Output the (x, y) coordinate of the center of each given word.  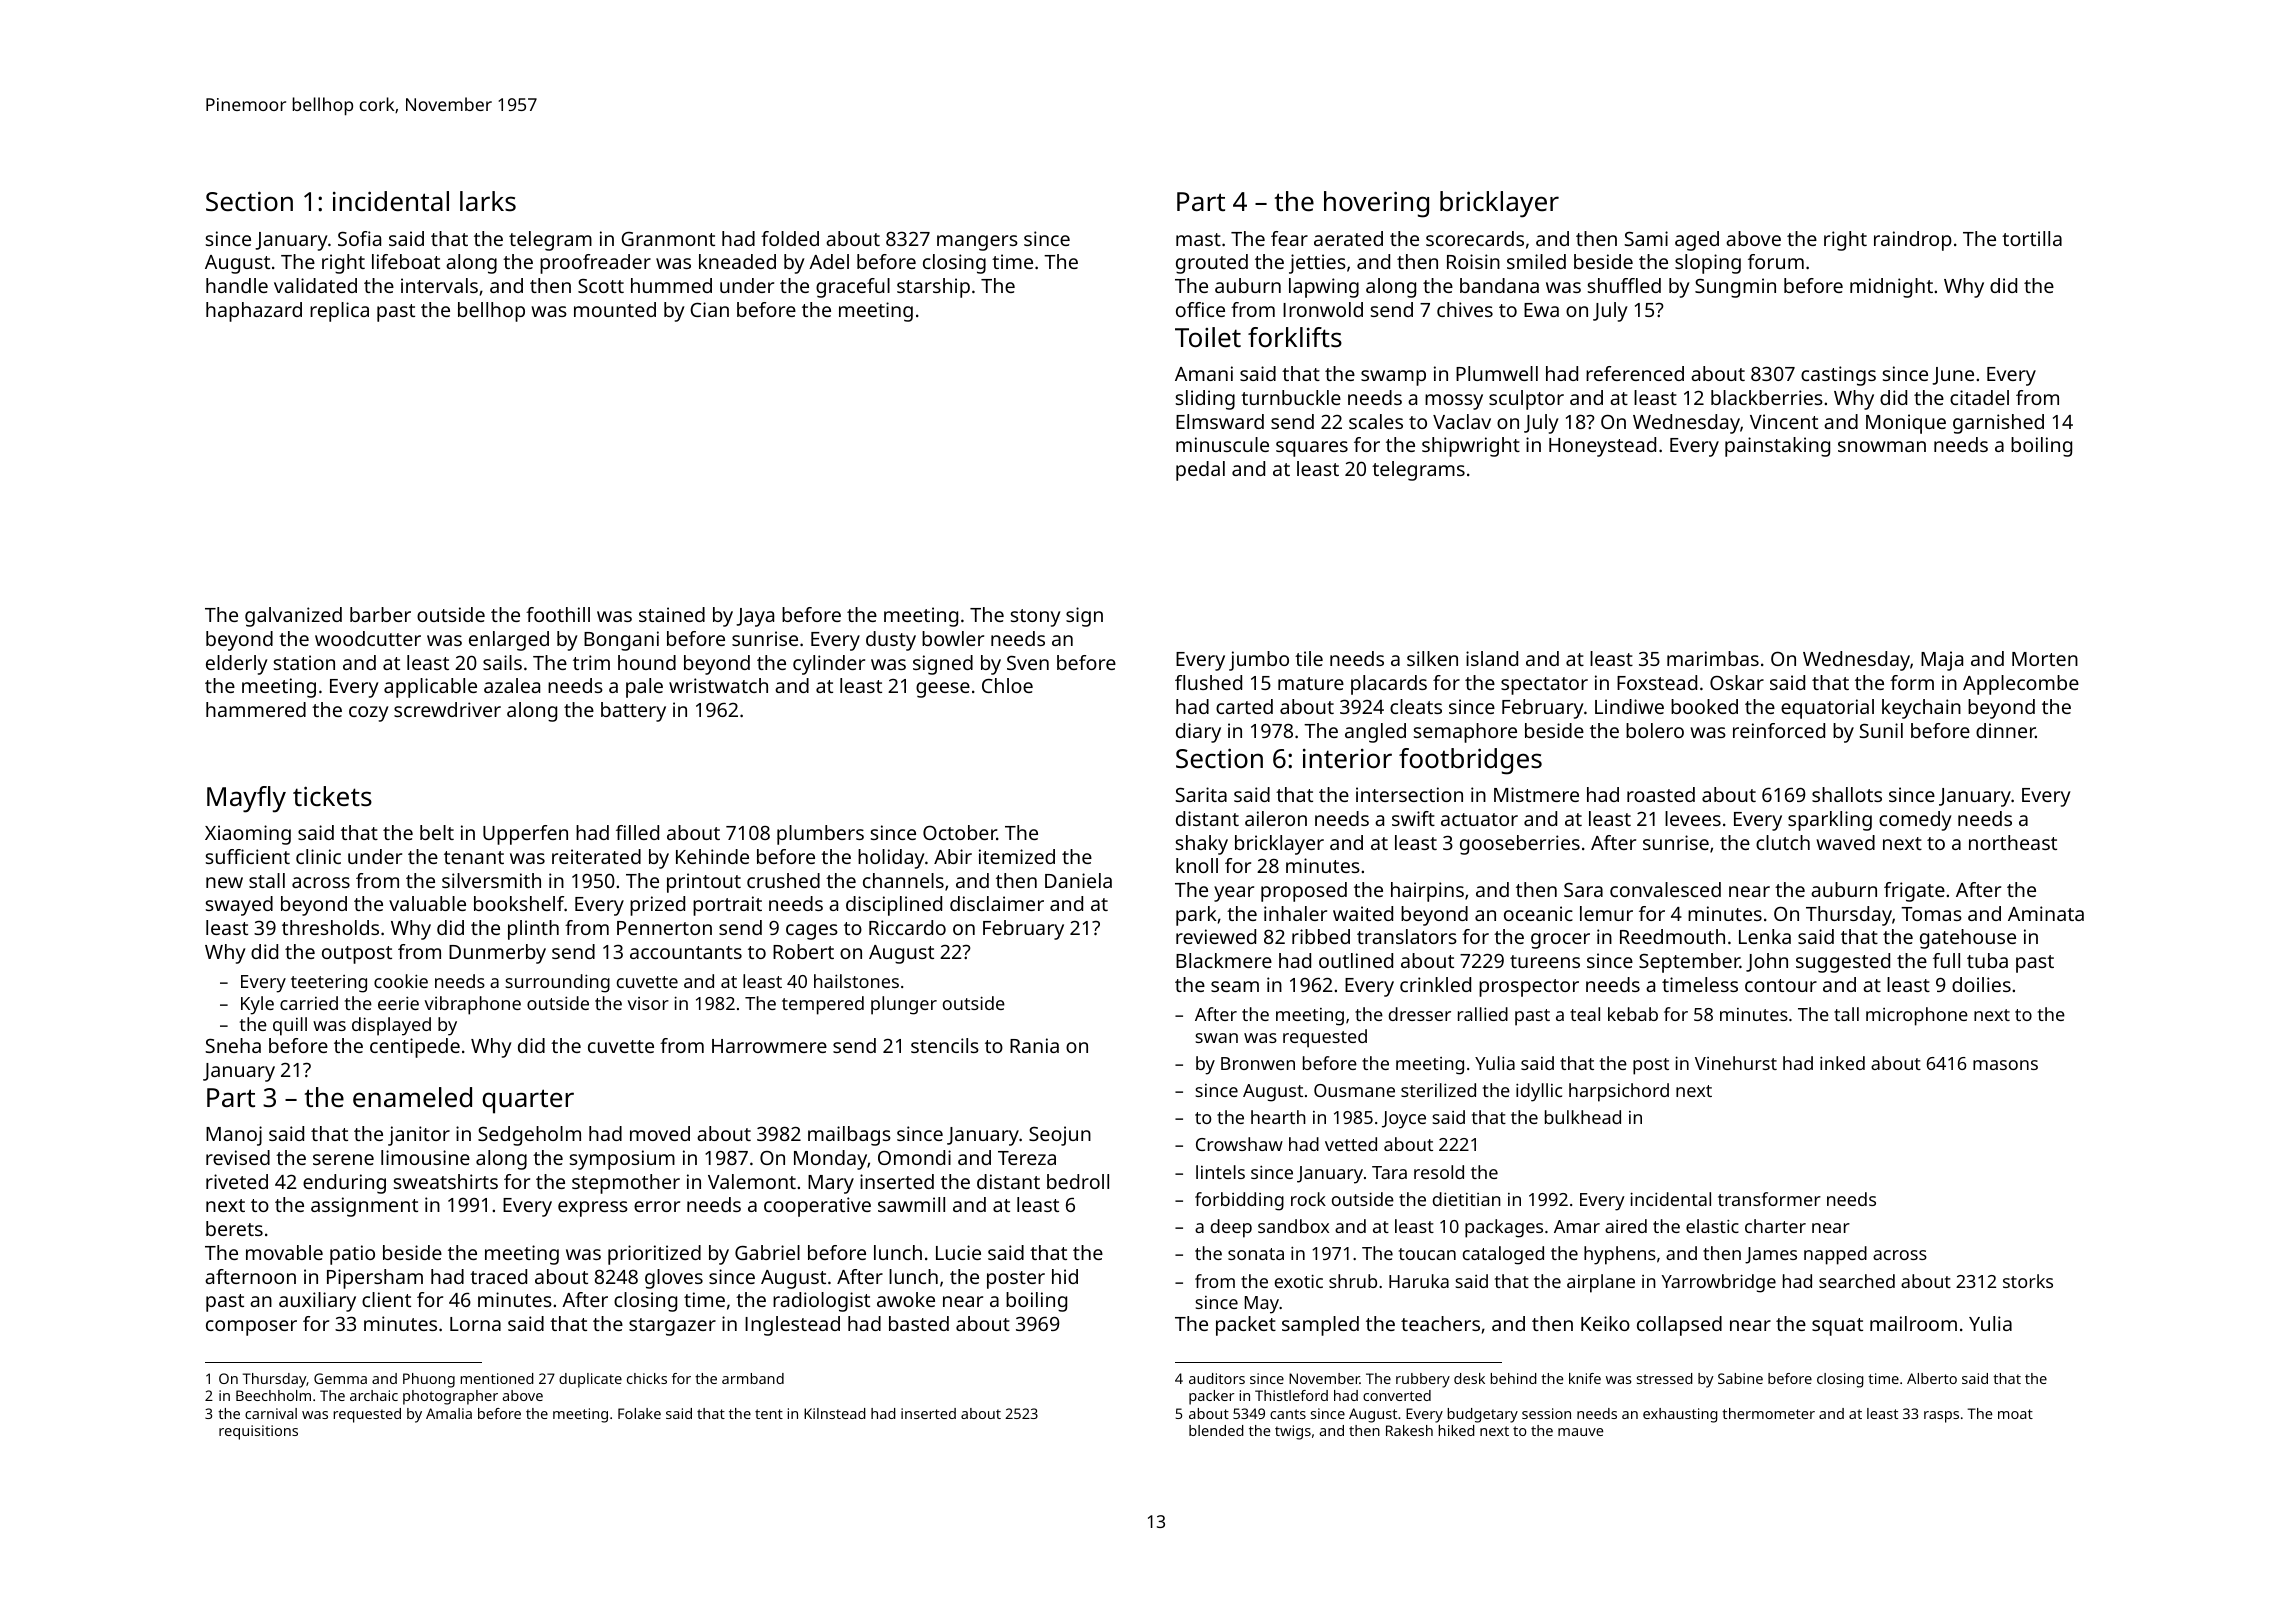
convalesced (1665, 889)
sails (502, 662)
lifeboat (406, 261)
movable (284, 1252)
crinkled (1435, 984)
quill (290, 1026)
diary (1198, 733)
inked (1842, 1063)
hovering (1376, 204)
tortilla (2032, 238)
